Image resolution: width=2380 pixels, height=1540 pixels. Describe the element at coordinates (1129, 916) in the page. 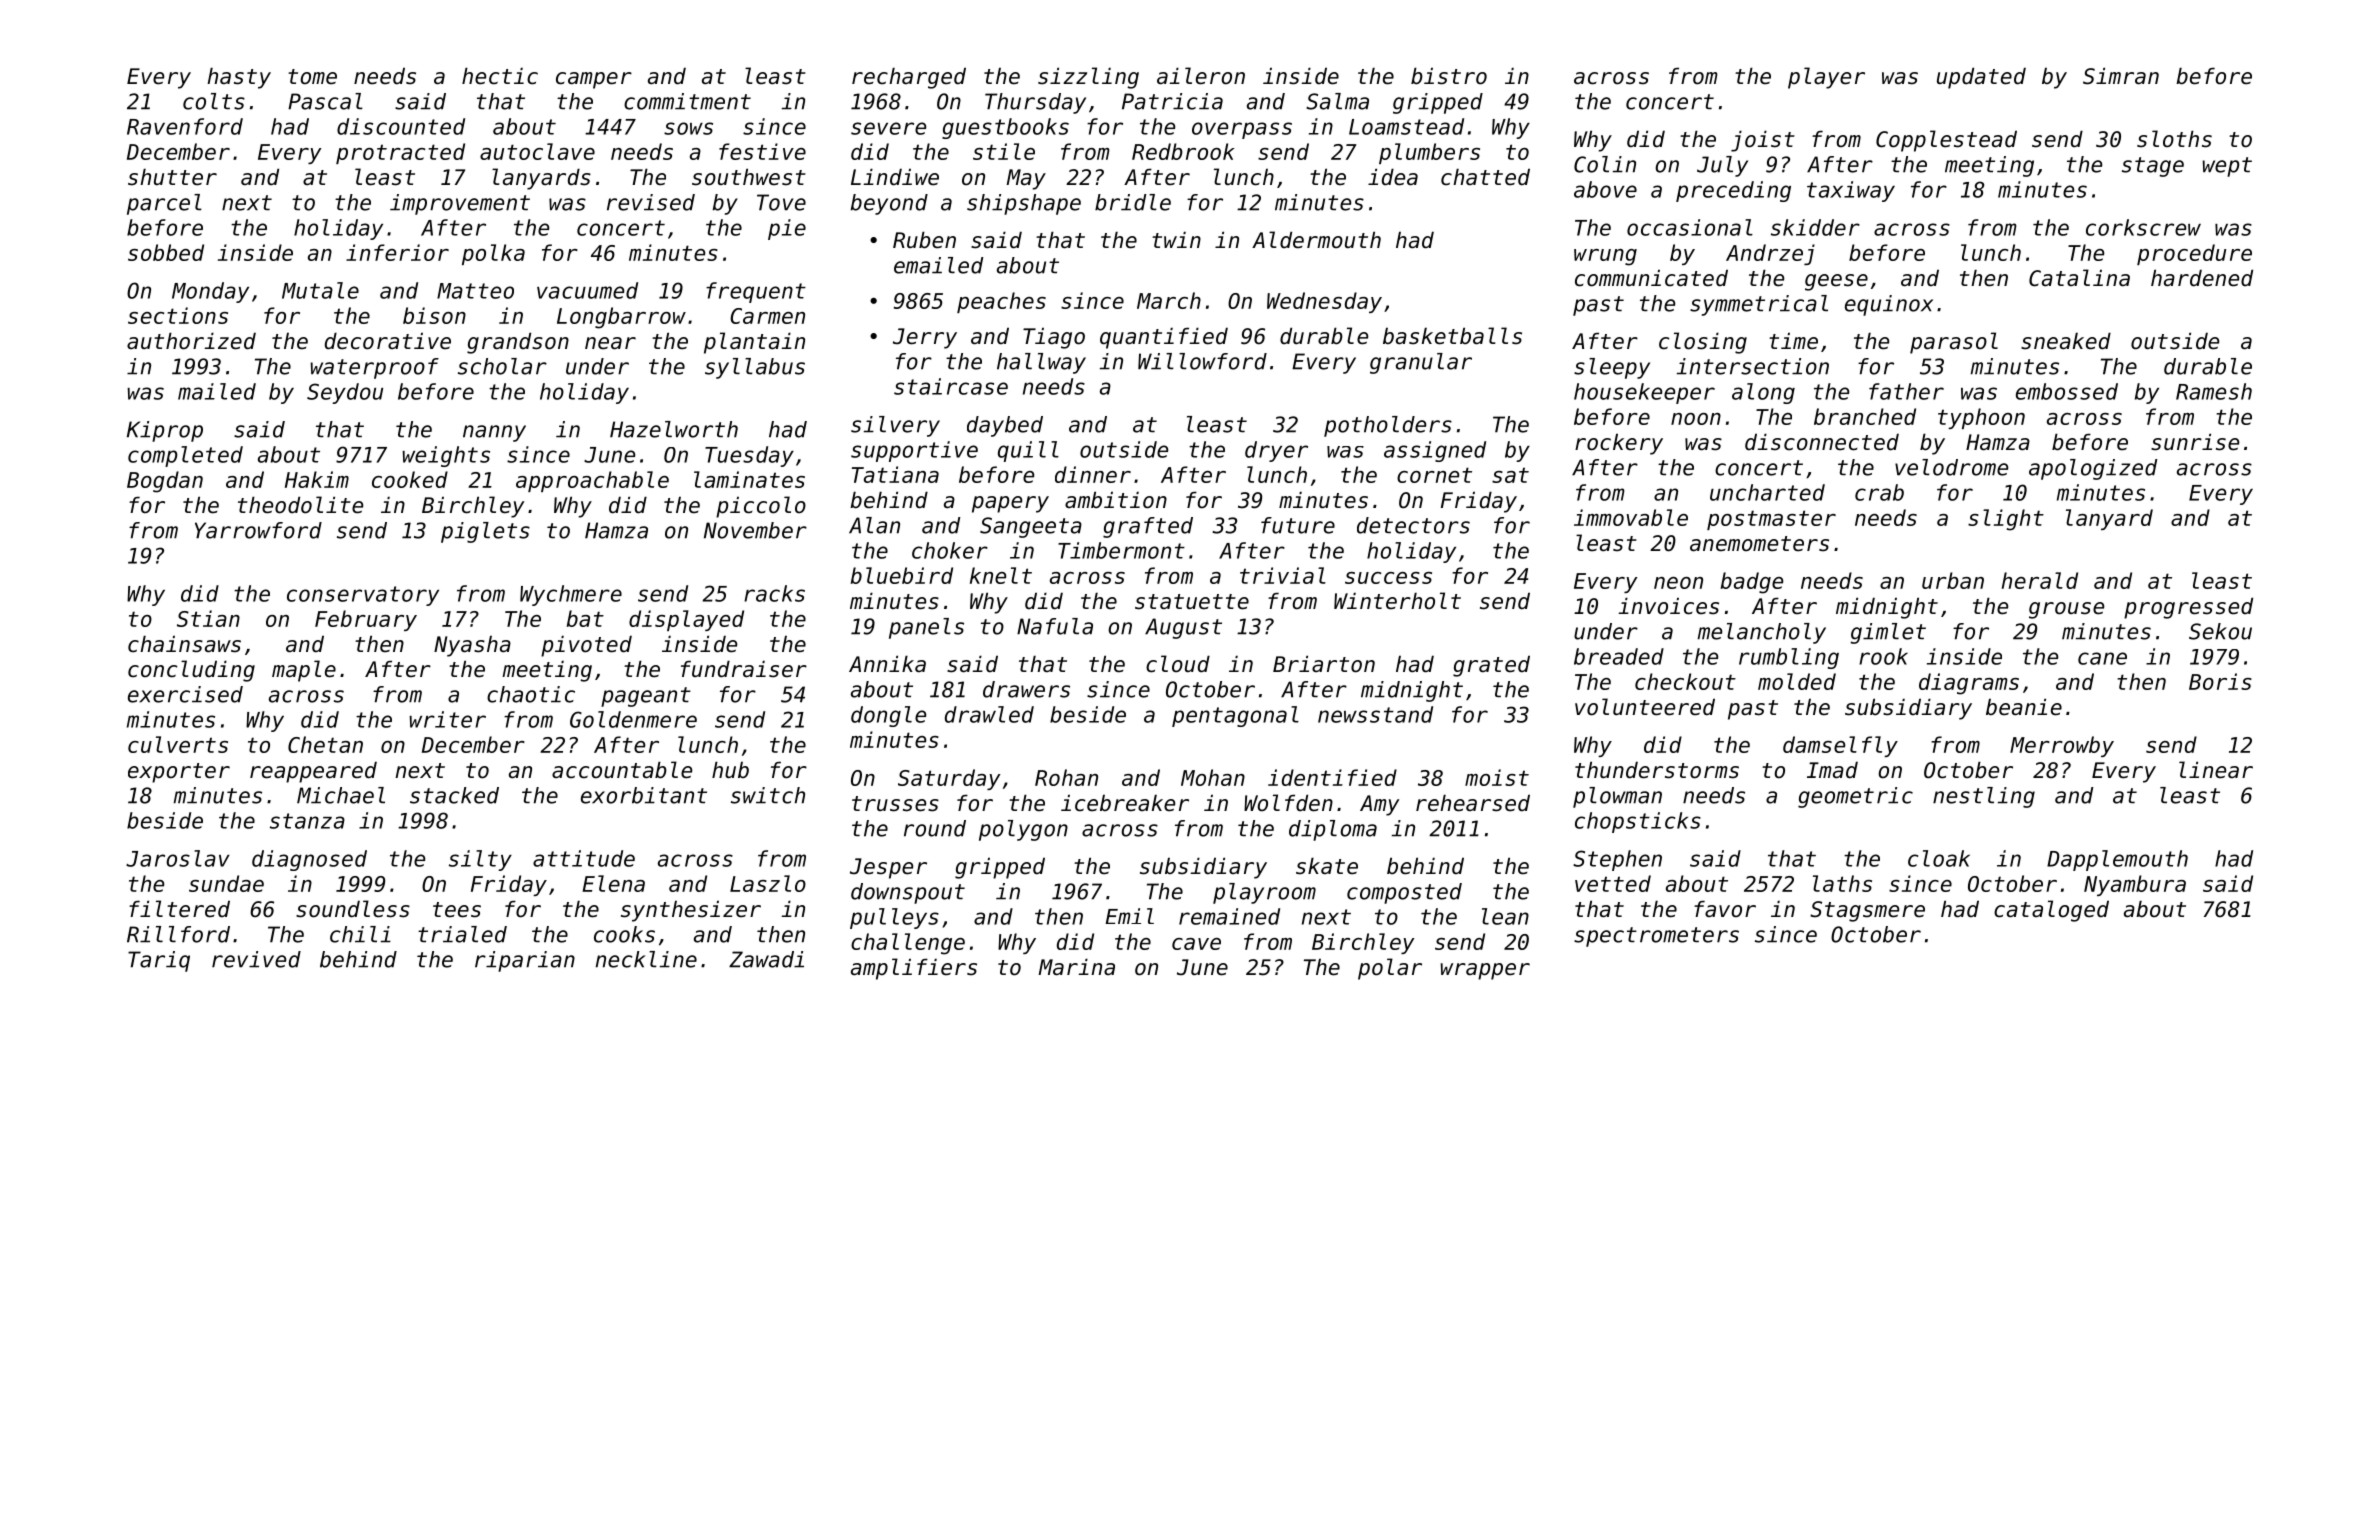

I see `Emil` at that location.
